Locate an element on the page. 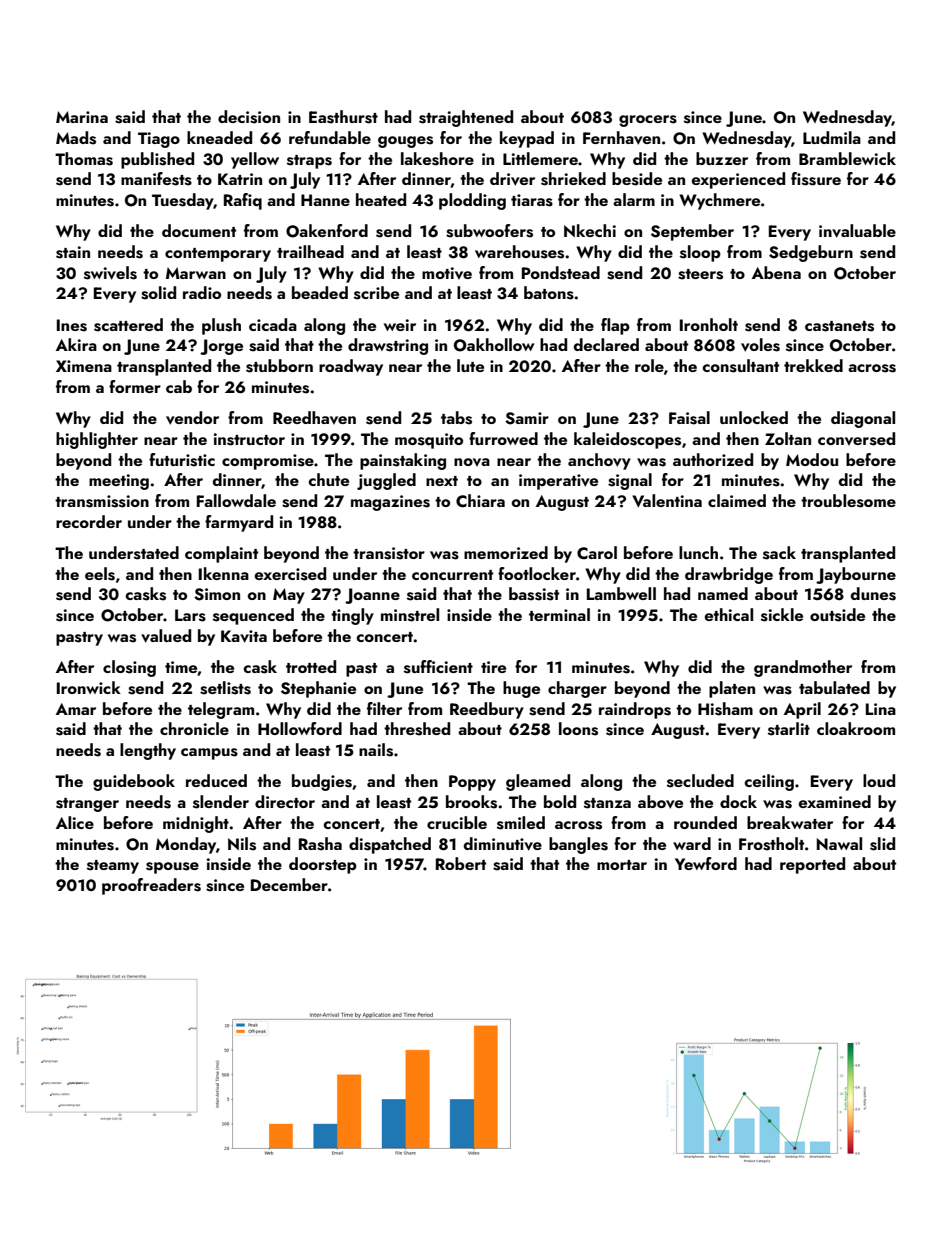 The height and width of the page is (1233, 952). proofreaders is located at coordinates (151, 886).
